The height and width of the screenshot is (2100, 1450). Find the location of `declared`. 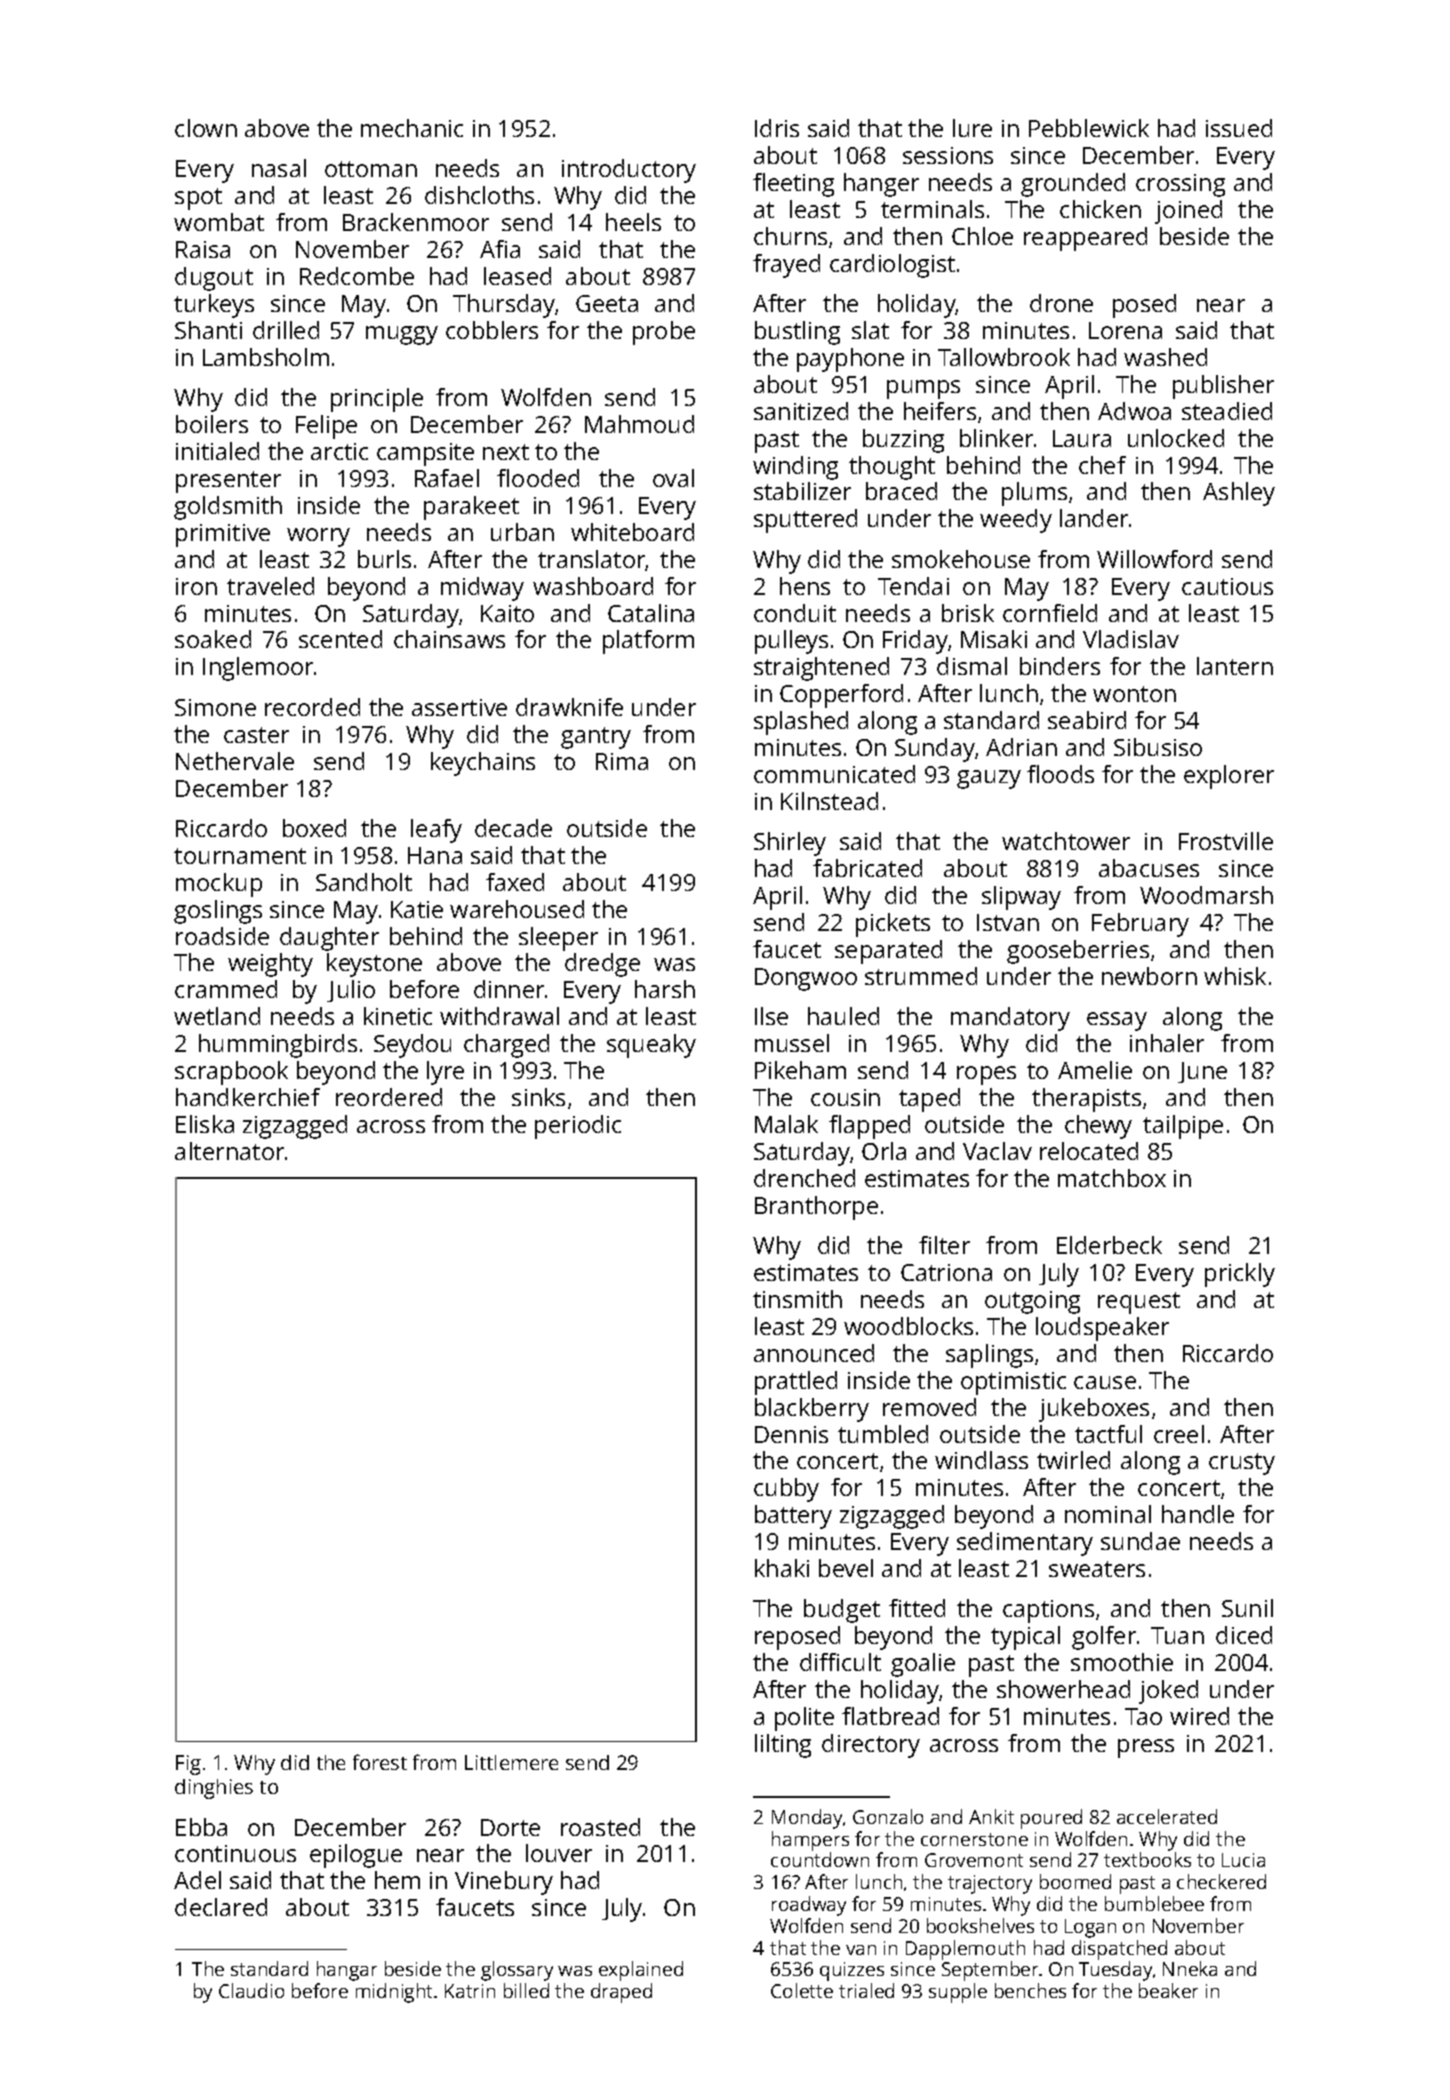

declared is located at coordinates (221, 1907).
